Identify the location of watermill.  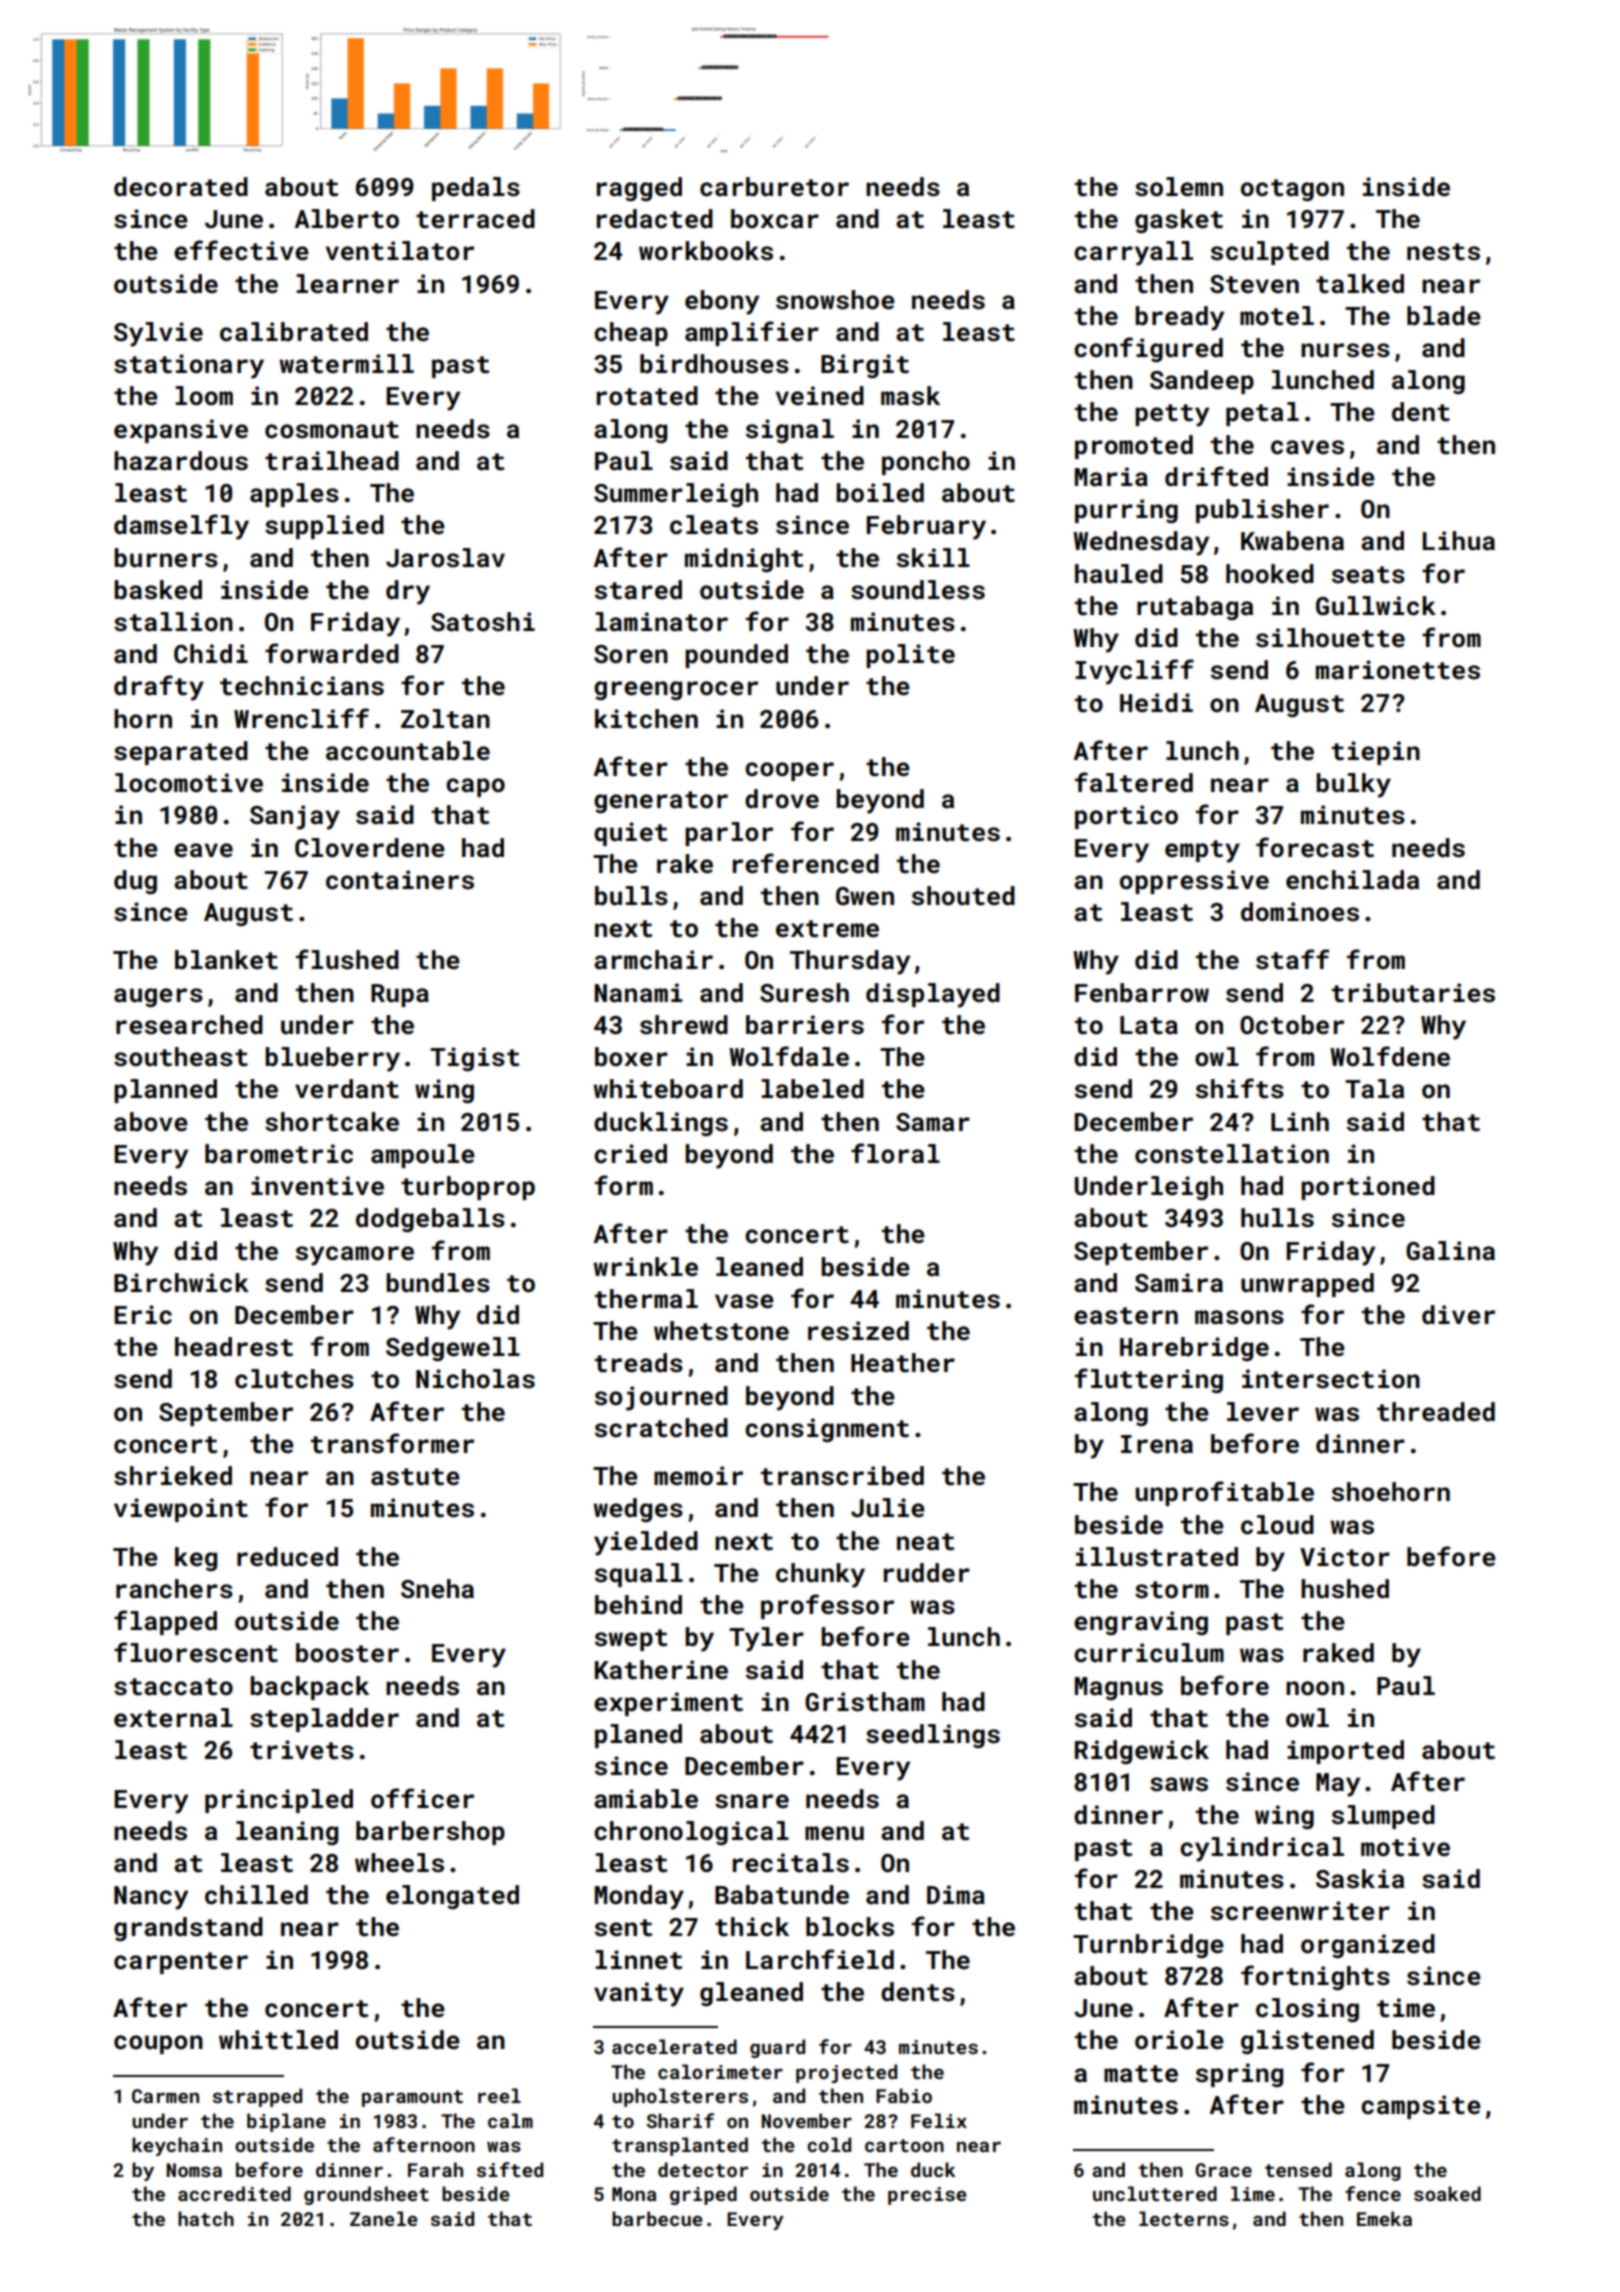
(346, 364).
